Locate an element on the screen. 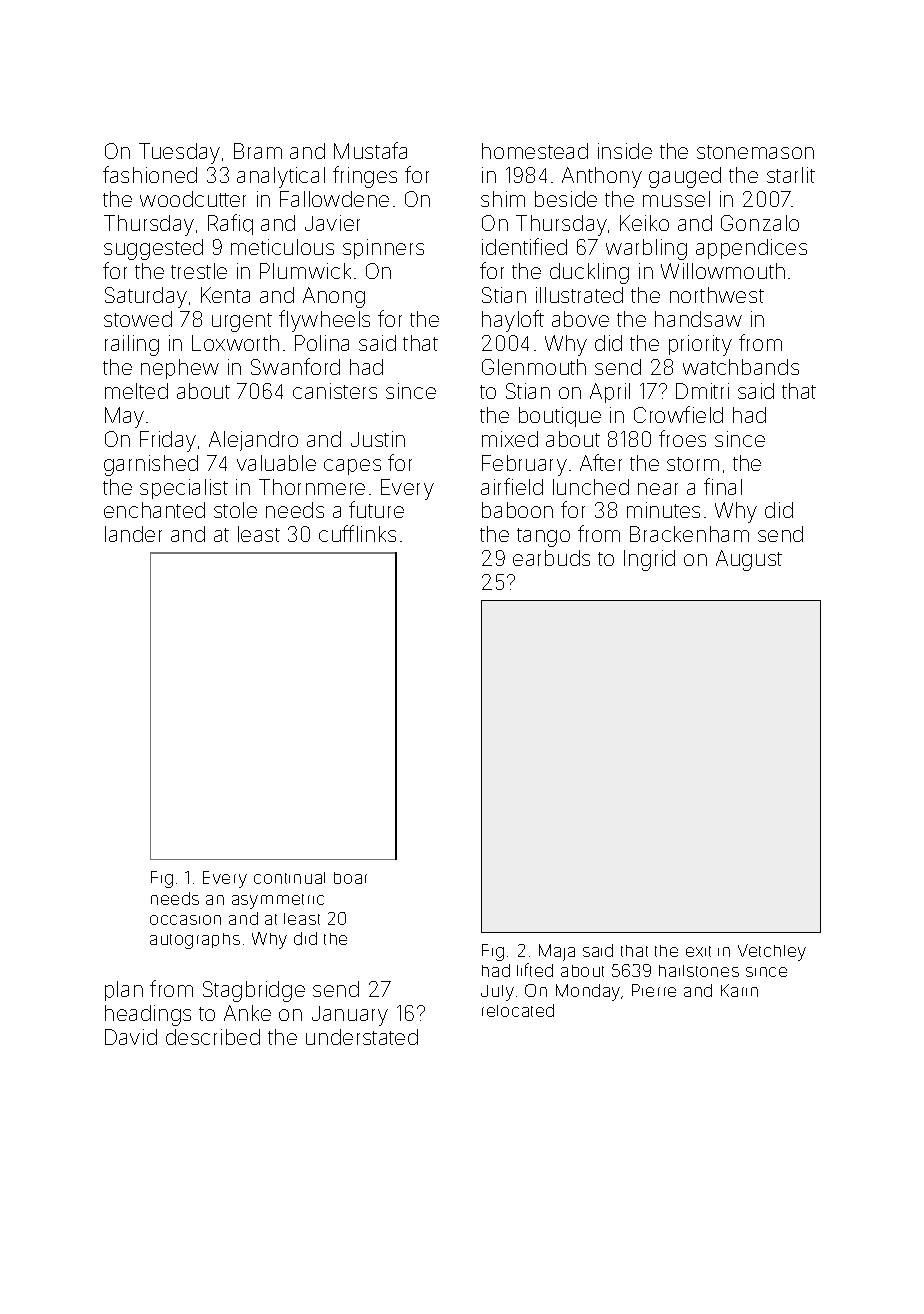 This screenshot has width=924, height=1314. August is located at coordinates (749, 560).
